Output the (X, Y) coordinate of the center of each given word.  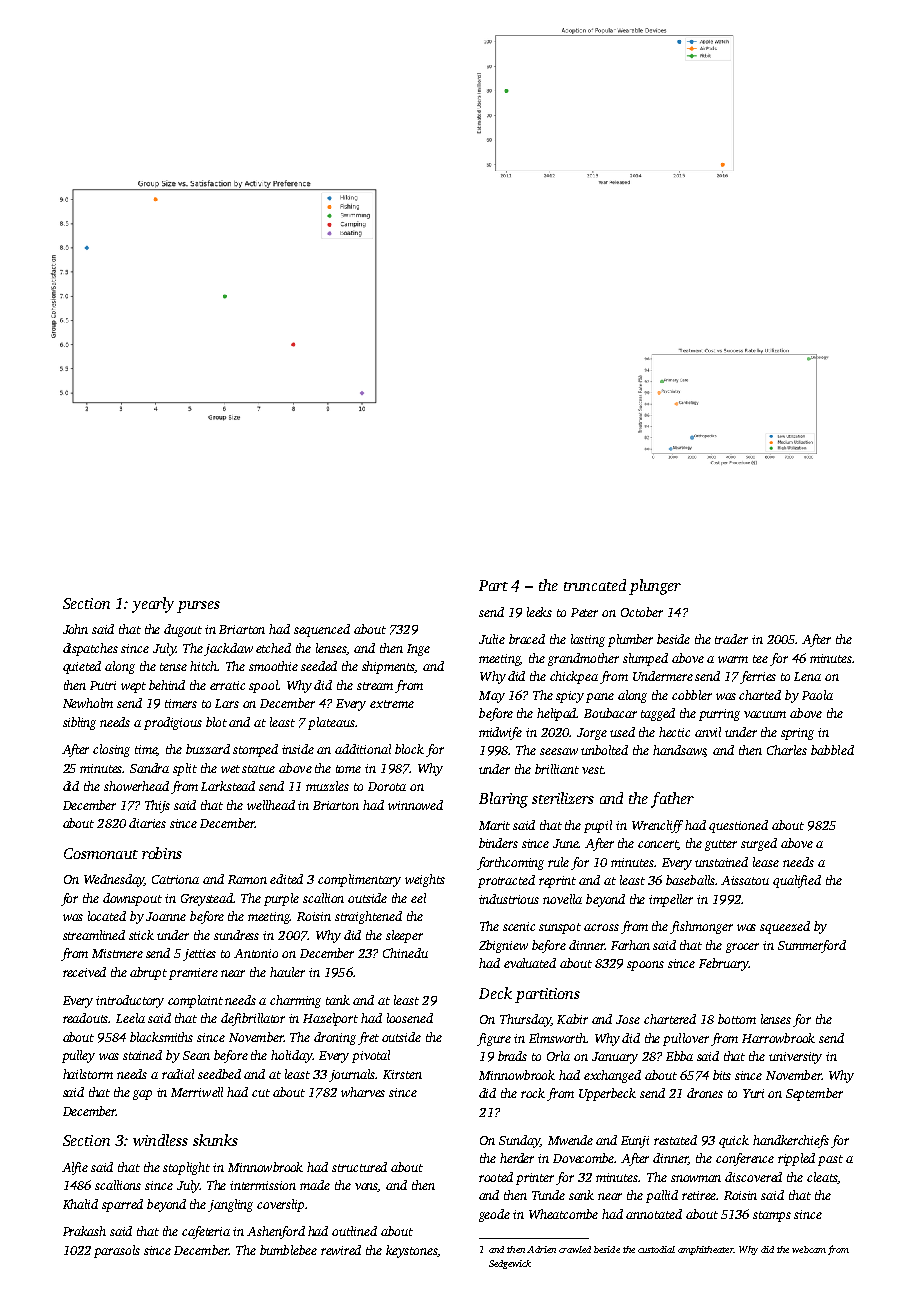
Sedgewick (510, 1264)
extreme (392, 704)
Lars (227, 703)
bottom (737, 1019)
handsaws (679, 751)
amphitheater (705, 1250)
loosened (410, 1018)
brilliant (557, 769)
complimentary (359, 880)
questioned (738, 826)
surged (759, 844)
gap (142, 1095)
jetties (199, 955)
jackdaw (228, 649)
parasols (117, 1251)
